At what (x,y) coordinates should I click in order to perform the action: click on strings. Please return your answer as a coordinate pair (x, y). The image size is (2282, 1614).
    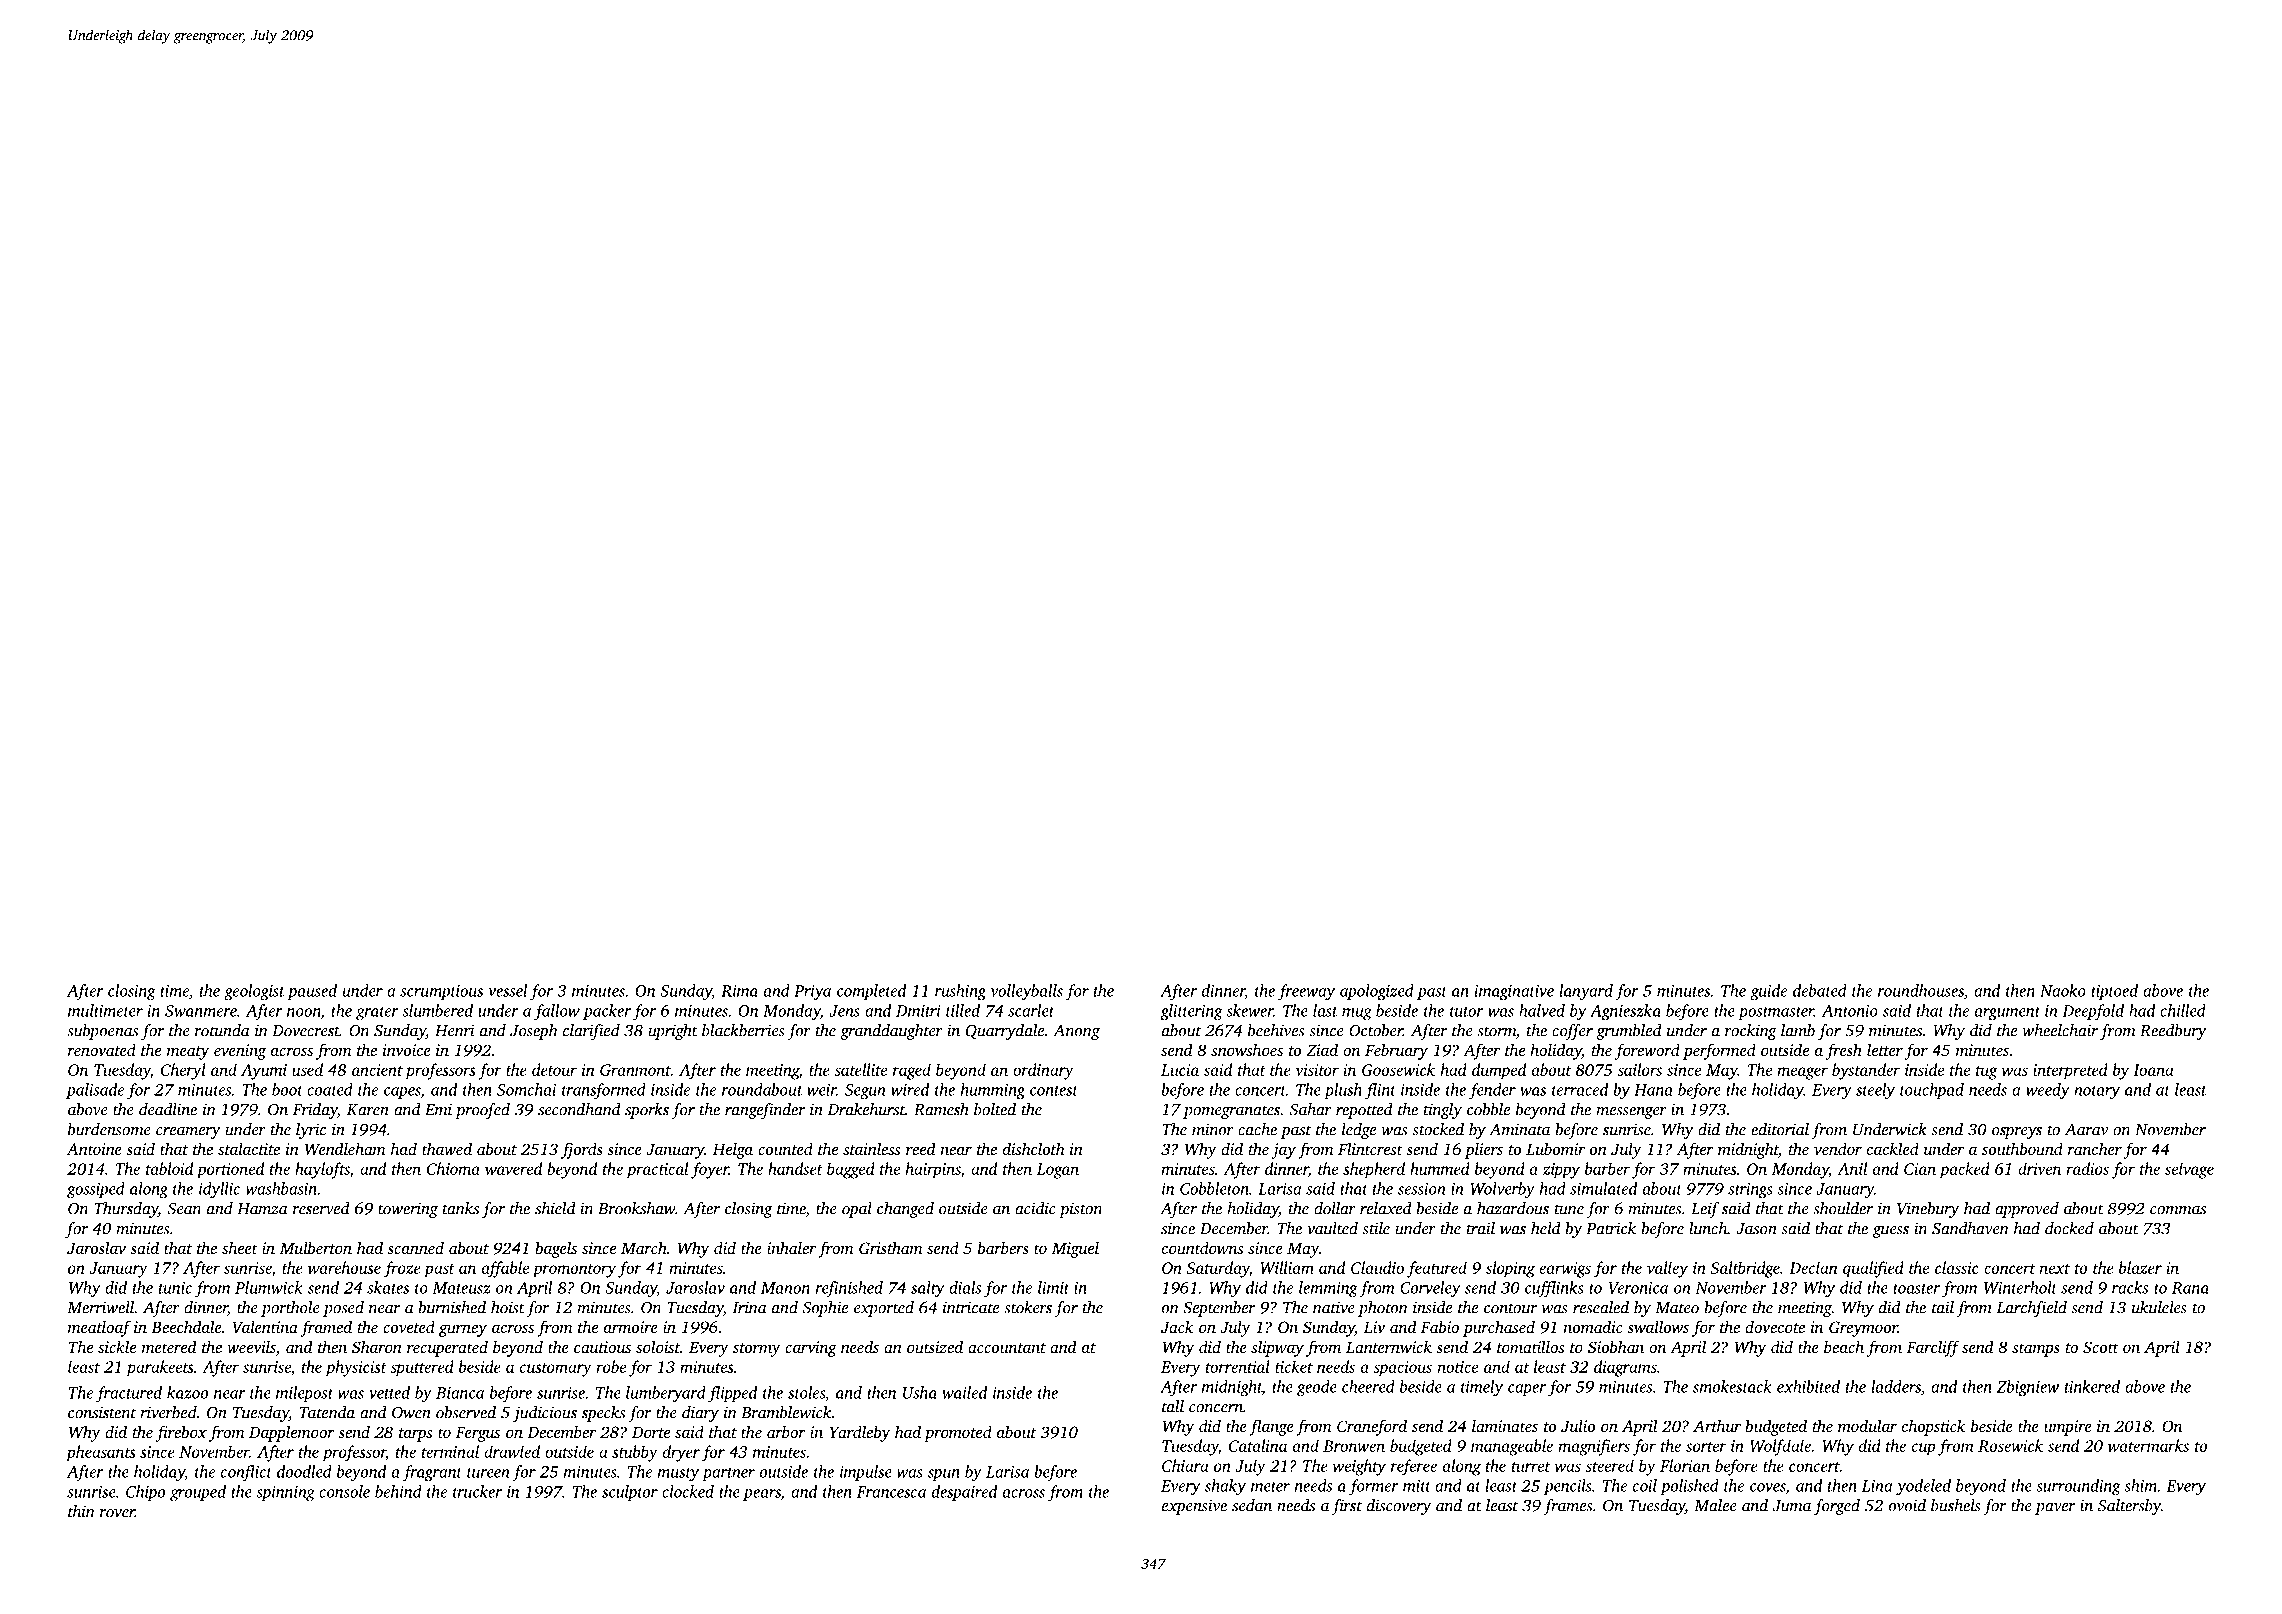
    Looking at the image, I should click on (1750, 1191).
